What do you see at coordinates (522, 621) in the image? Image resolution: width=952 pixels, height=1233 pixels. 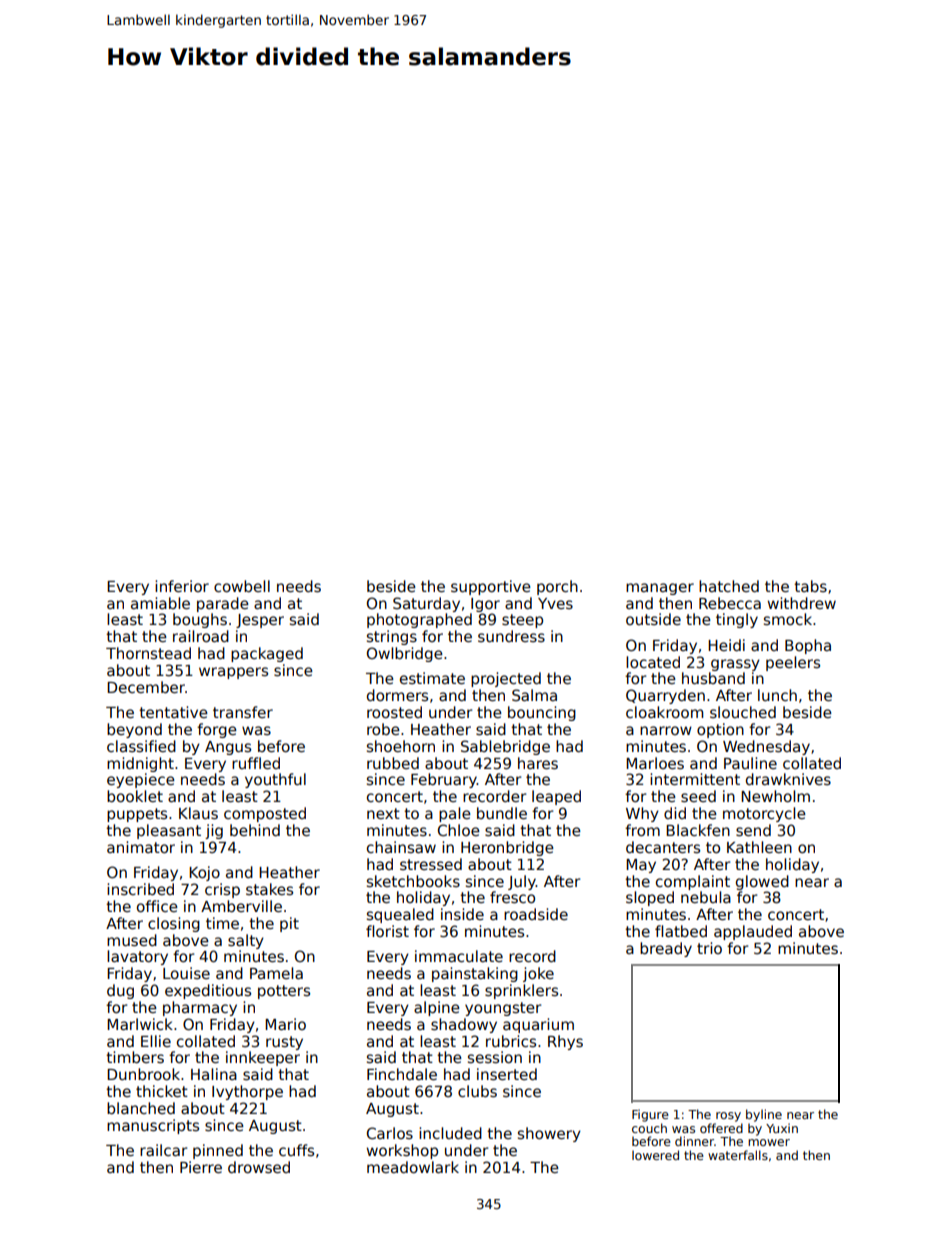 I see `steep` at bounding box center [522, 621].
